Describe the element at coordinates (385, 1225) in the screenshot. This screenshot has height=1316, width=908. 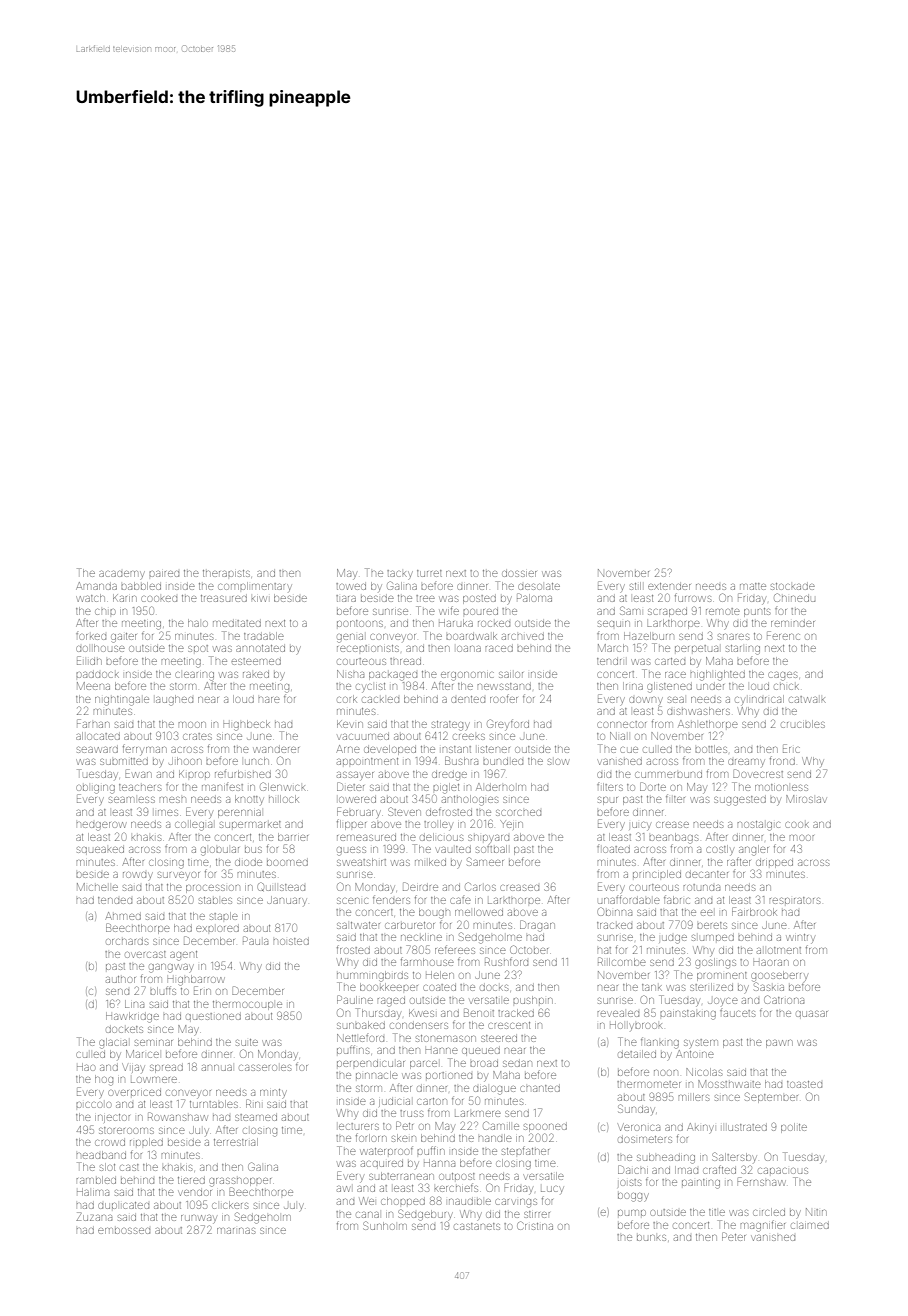
I see `Sunholm` at that location.
